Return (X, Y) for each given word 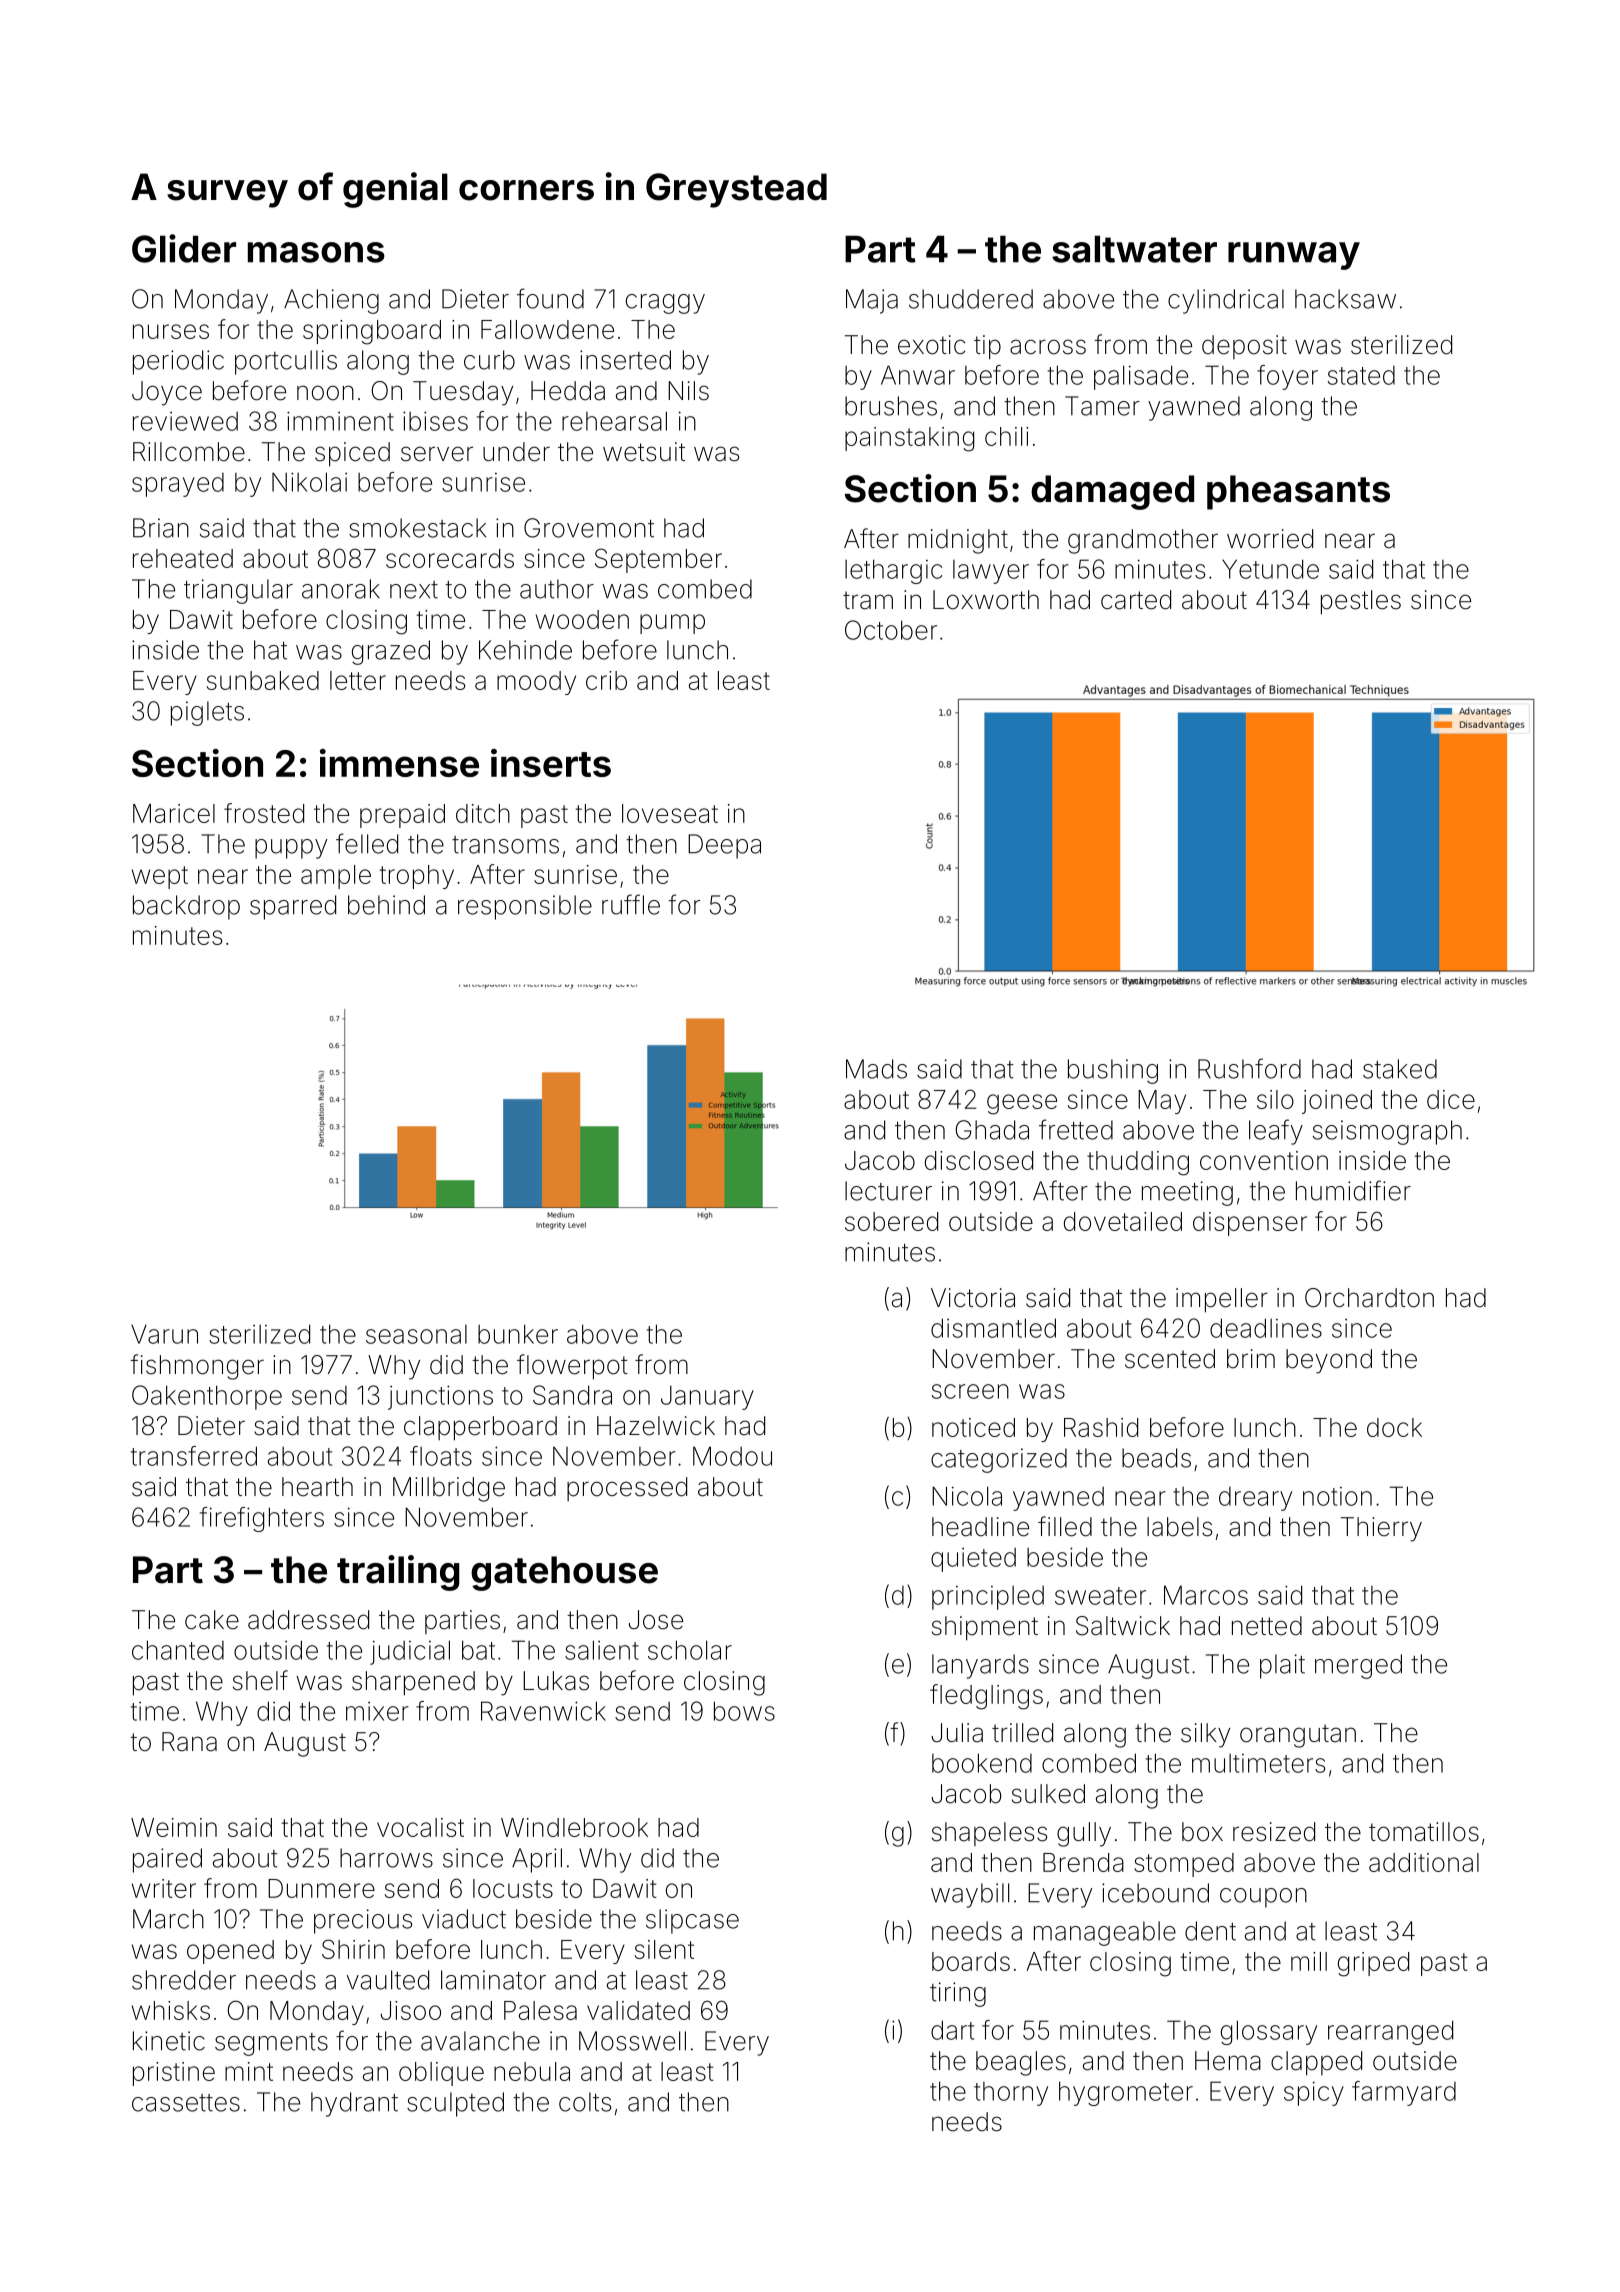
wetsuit (644, 452)
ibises (435, 421)
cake (212, 1620)
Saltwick (1123, 1626)
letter (358, 680)
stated (1361, 375)
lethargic (893, 571)
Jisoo (411, 2010)
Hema (1228, 2061)
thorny (1011, 2094)
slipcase (692, 1921)
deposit (1244, 347)
